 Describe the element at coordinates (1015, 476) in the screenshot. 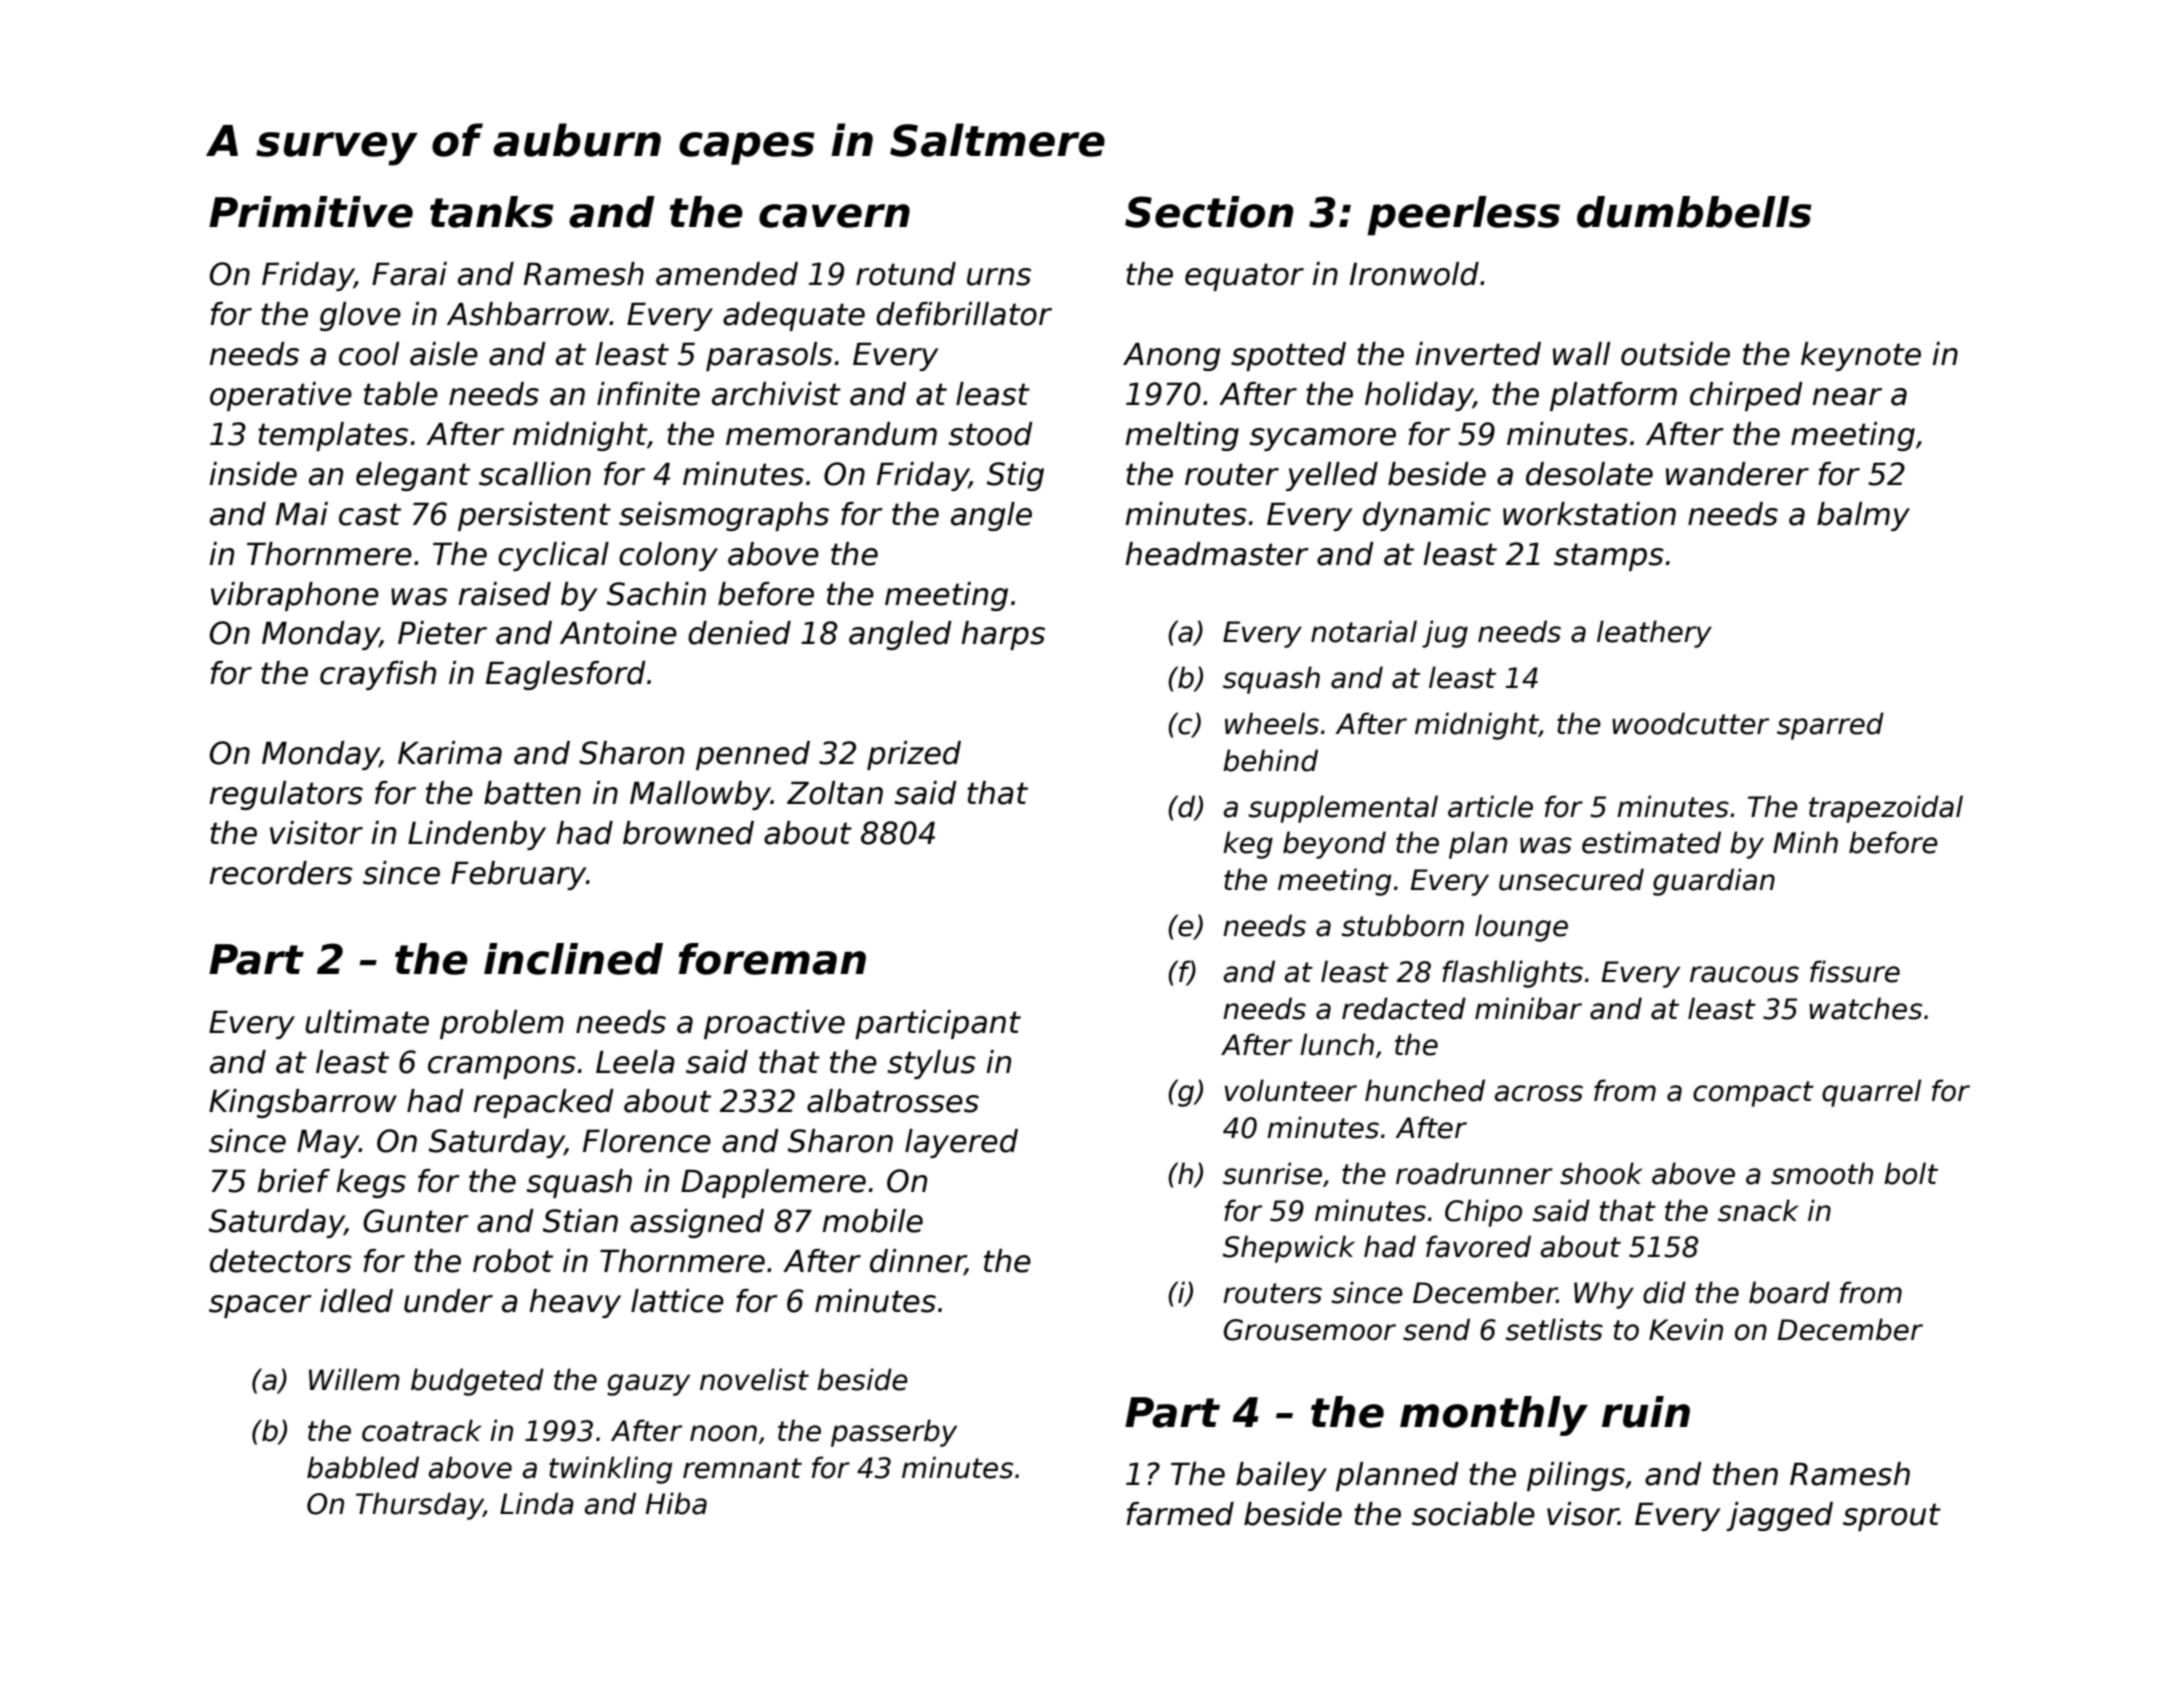

I see `Stig` at that location.
